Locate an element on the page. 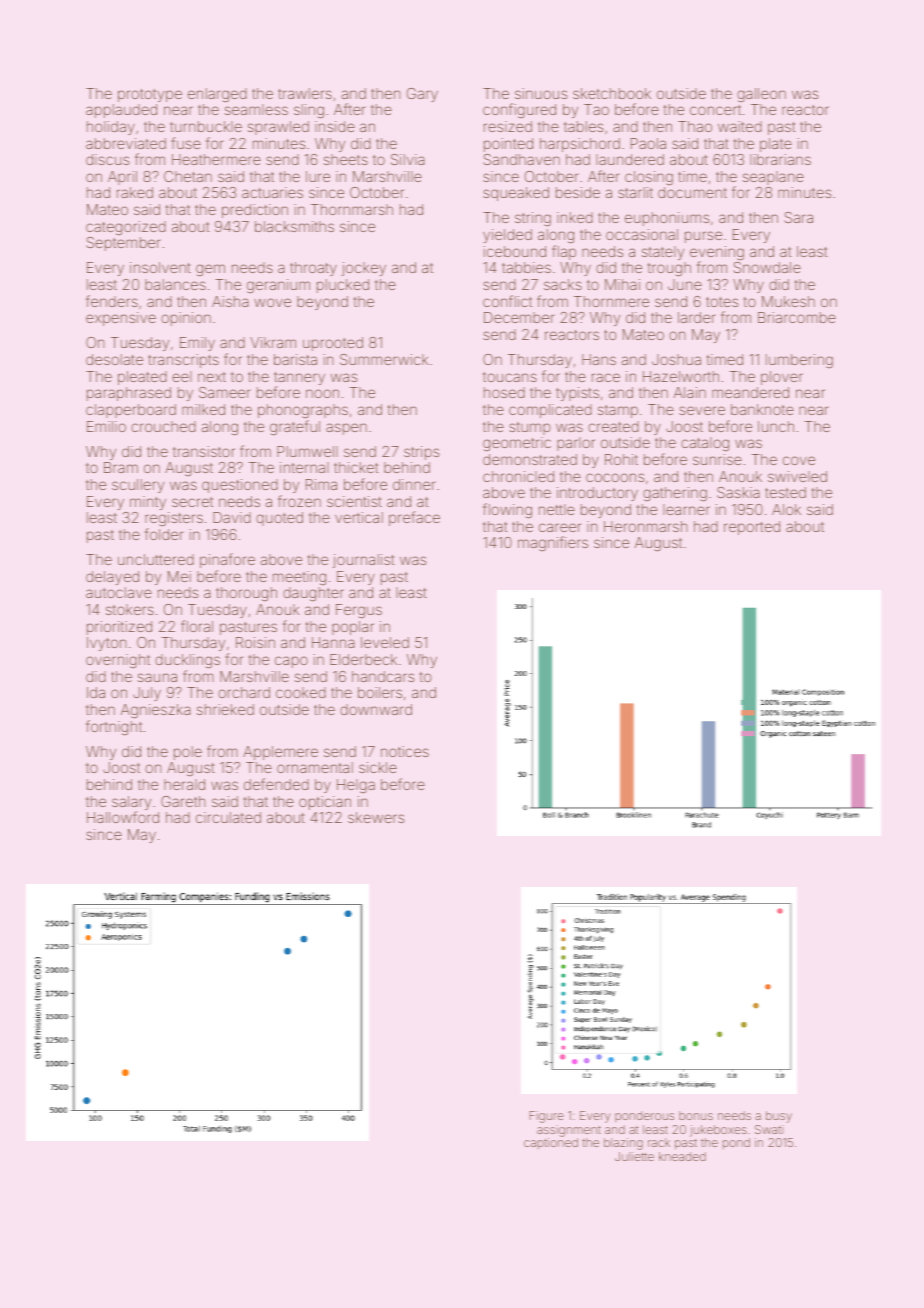 The width and height of the document is (924, 1308). notices is located at coordinates (405, 751).
